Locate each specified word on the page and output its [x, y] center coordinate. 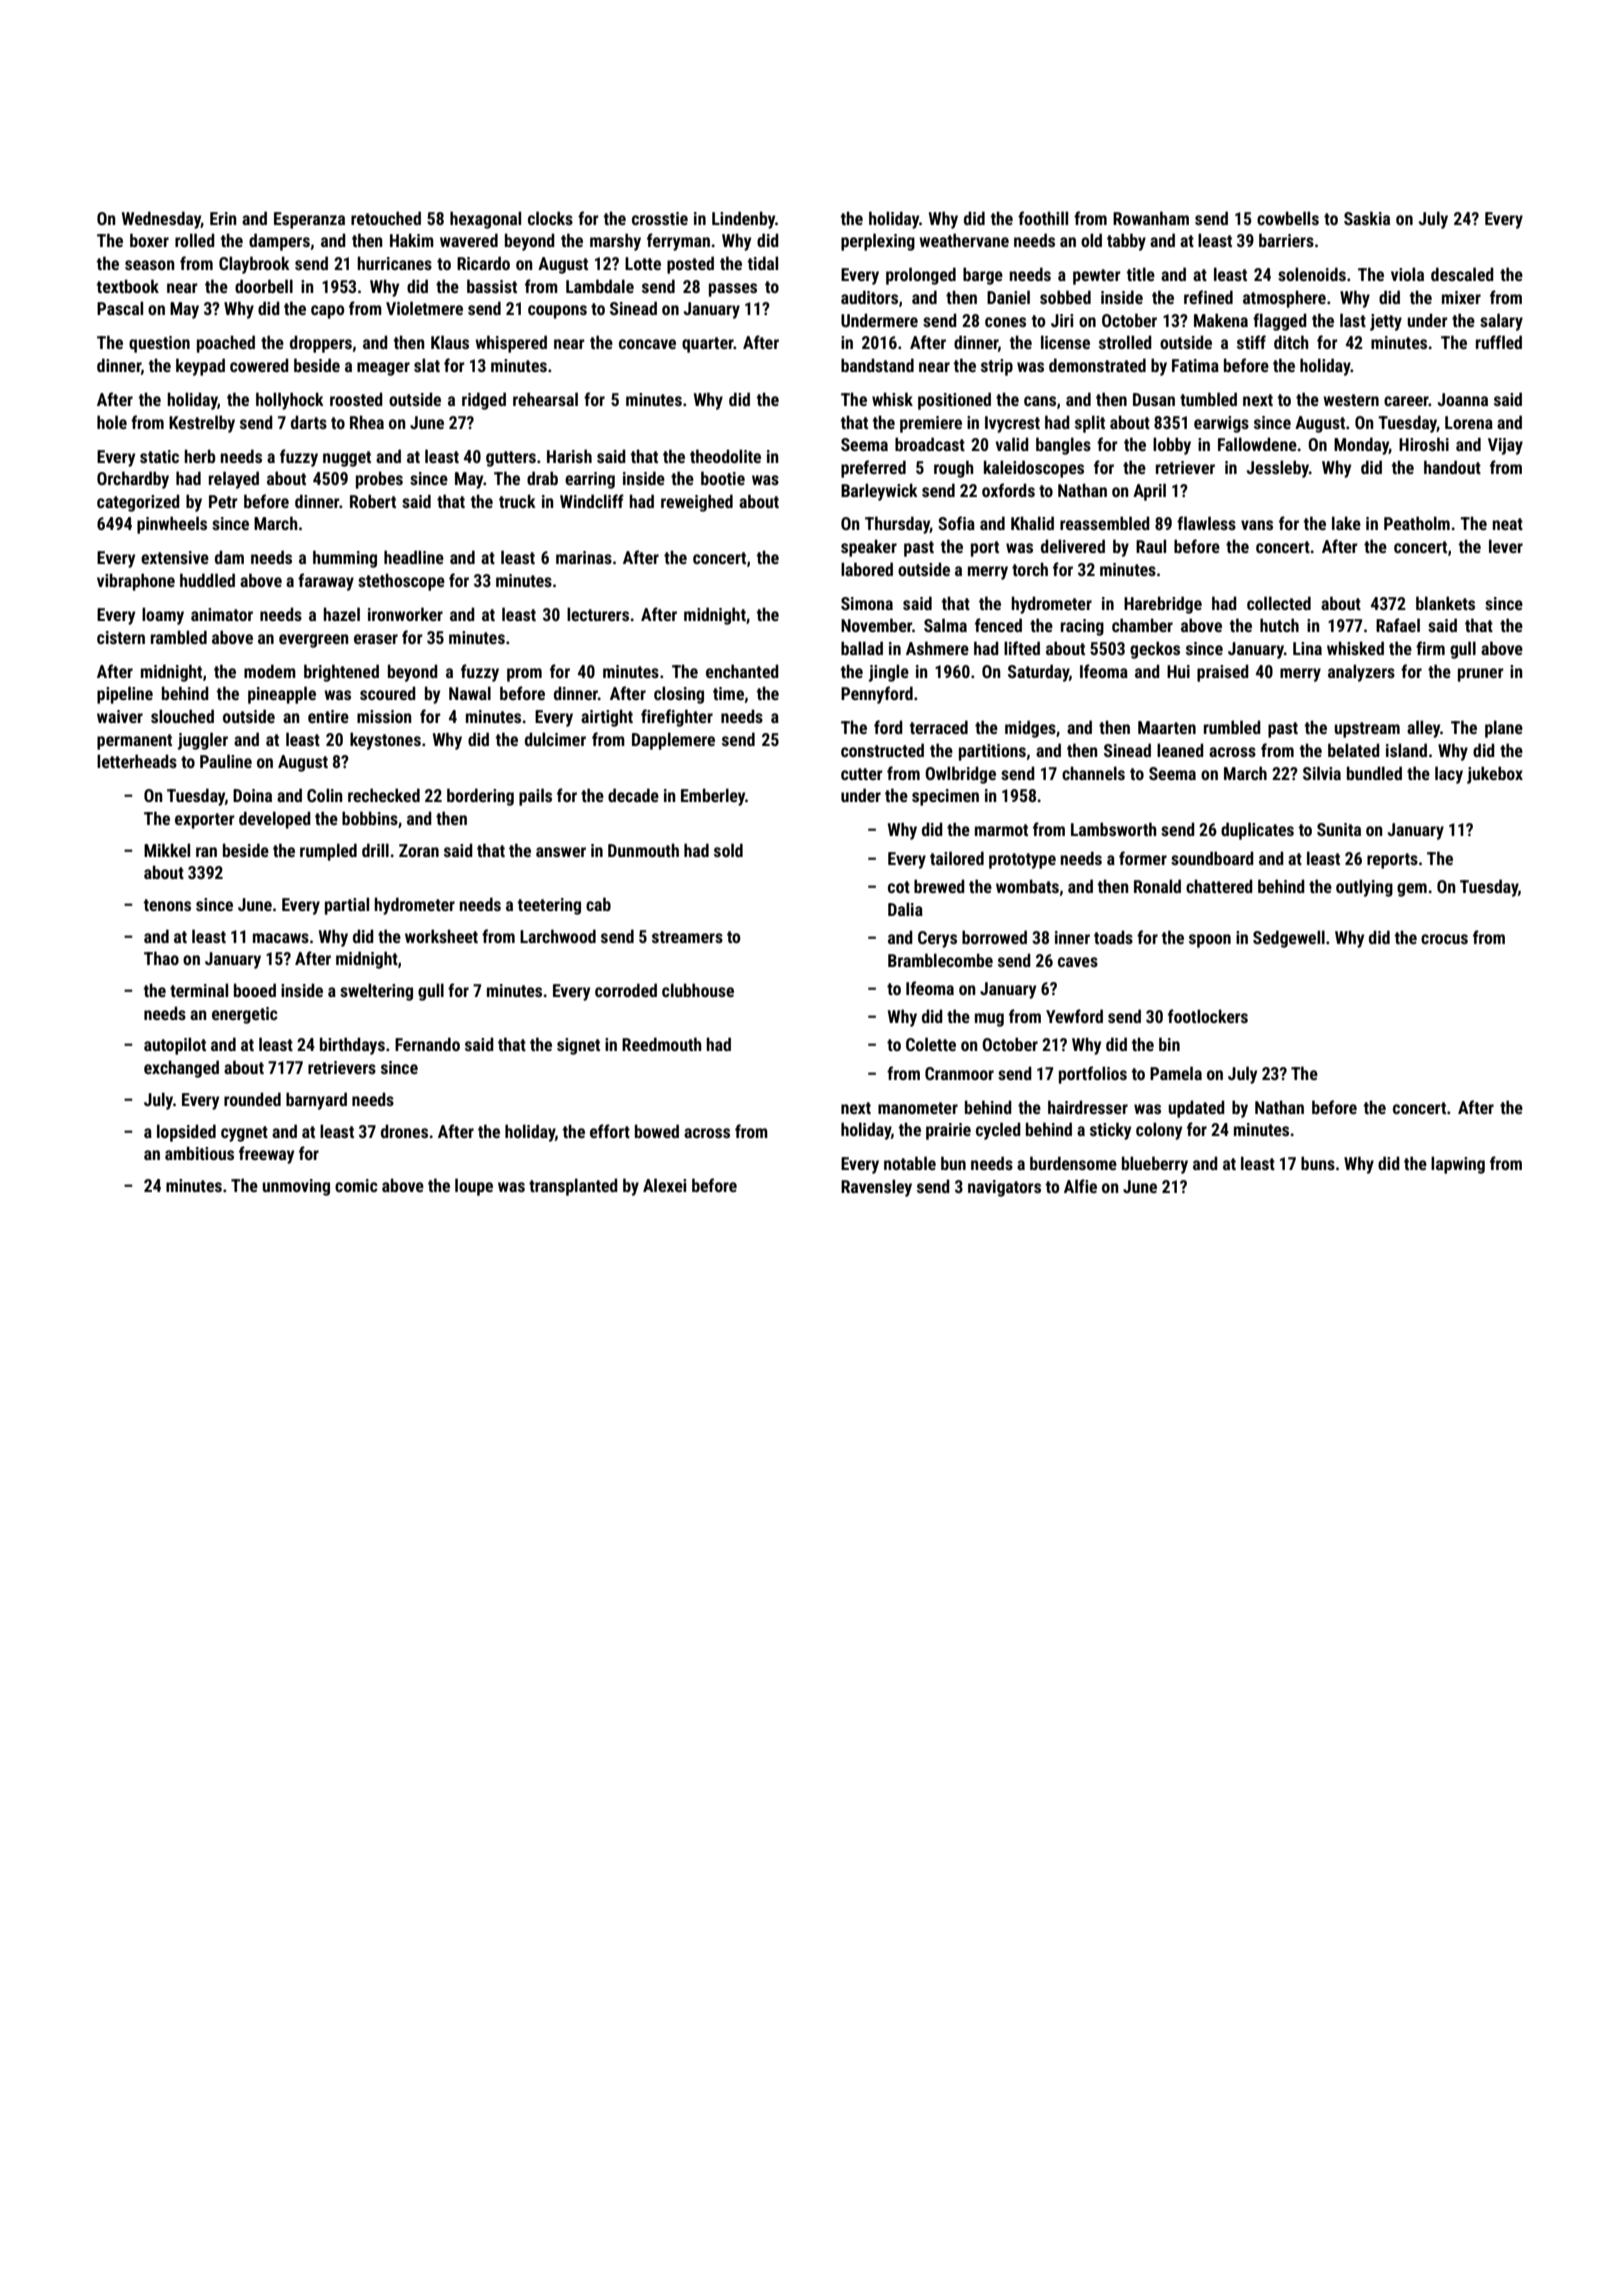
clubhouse [698, 990]
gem [1412, 890]
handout [1452, 467]
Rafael [1398, 625]
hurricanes [395, 263]
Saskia [1367, 218]
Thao [161, 958]
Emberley [713, 797]
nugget [347, 459]
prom [524, 675]
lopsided [186, 1133]
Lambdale [600, 286]
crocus [1444, 939]
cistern [121, 637]
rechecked [384, 795]
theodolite [725, 456]
